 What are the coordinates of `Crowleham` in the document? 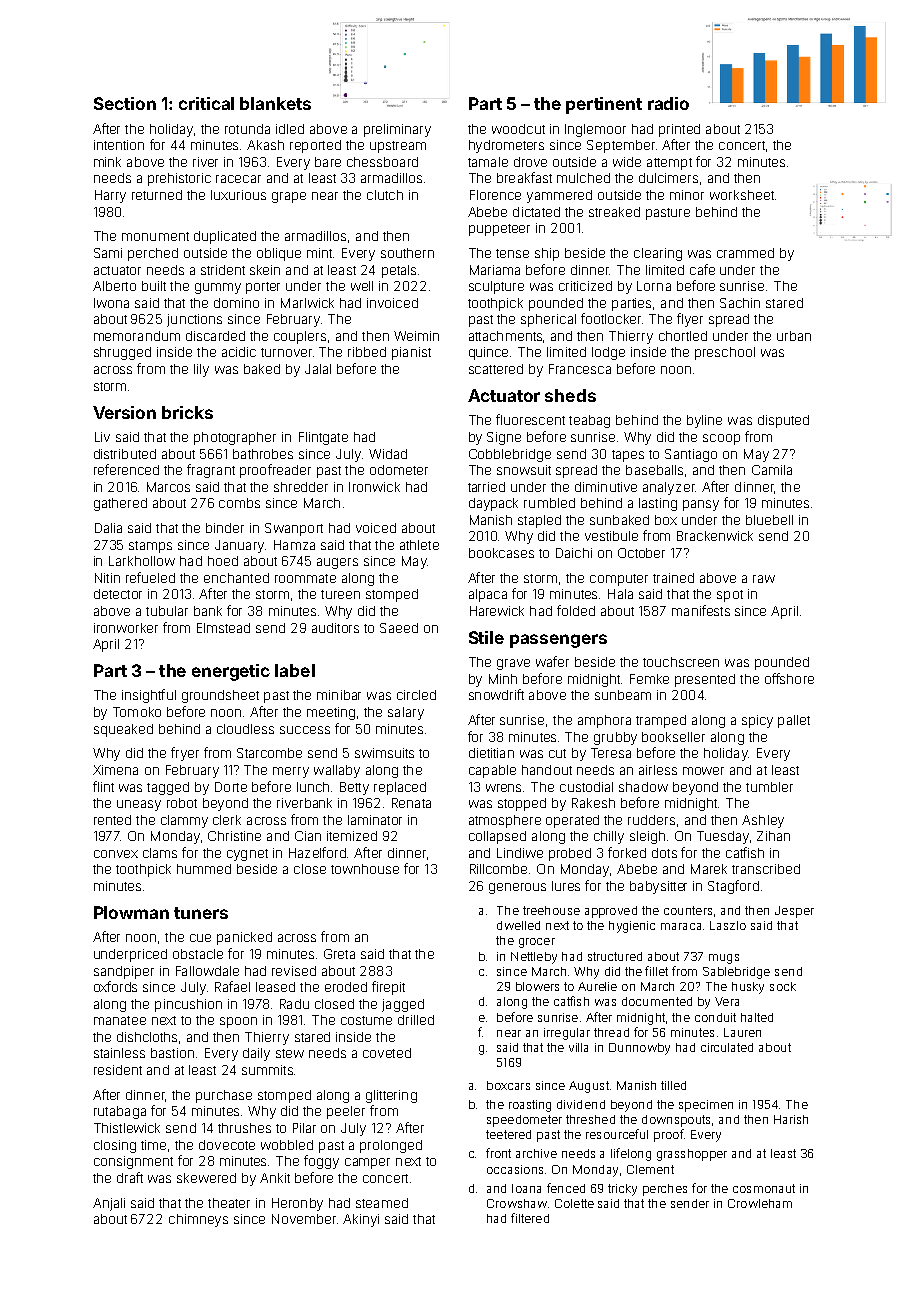 It's located at (760, 1203).
